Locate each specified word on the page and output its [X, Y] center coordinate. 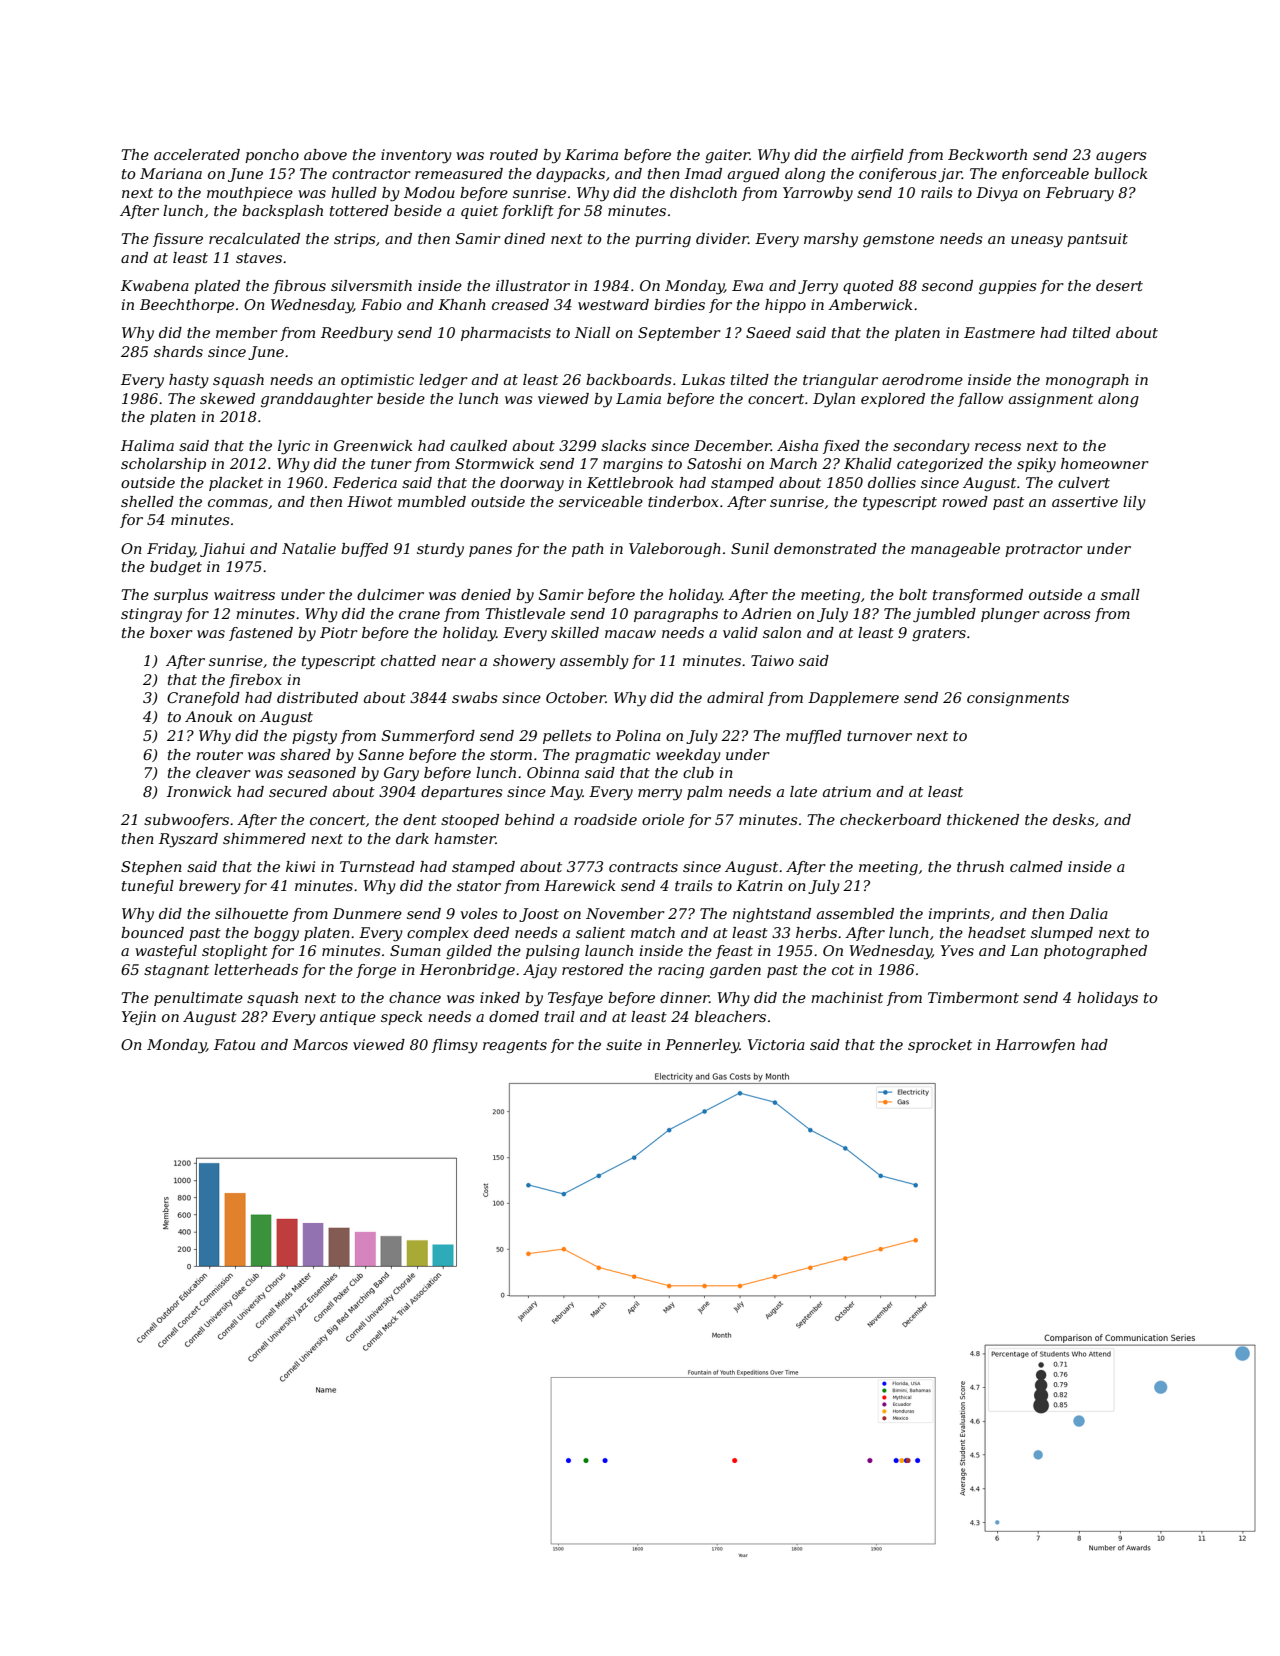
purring [663, 240]
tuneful [148, 887]
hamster [465, 838]
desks [1074, 819]
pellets [567, 737]
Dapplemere [853, 699]
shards [178, 351]
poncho [272, 156]
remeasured [459, 173]
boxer [171, 632]
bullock [1121, 173]
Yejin [139, 1018]
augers [1121, 158]
